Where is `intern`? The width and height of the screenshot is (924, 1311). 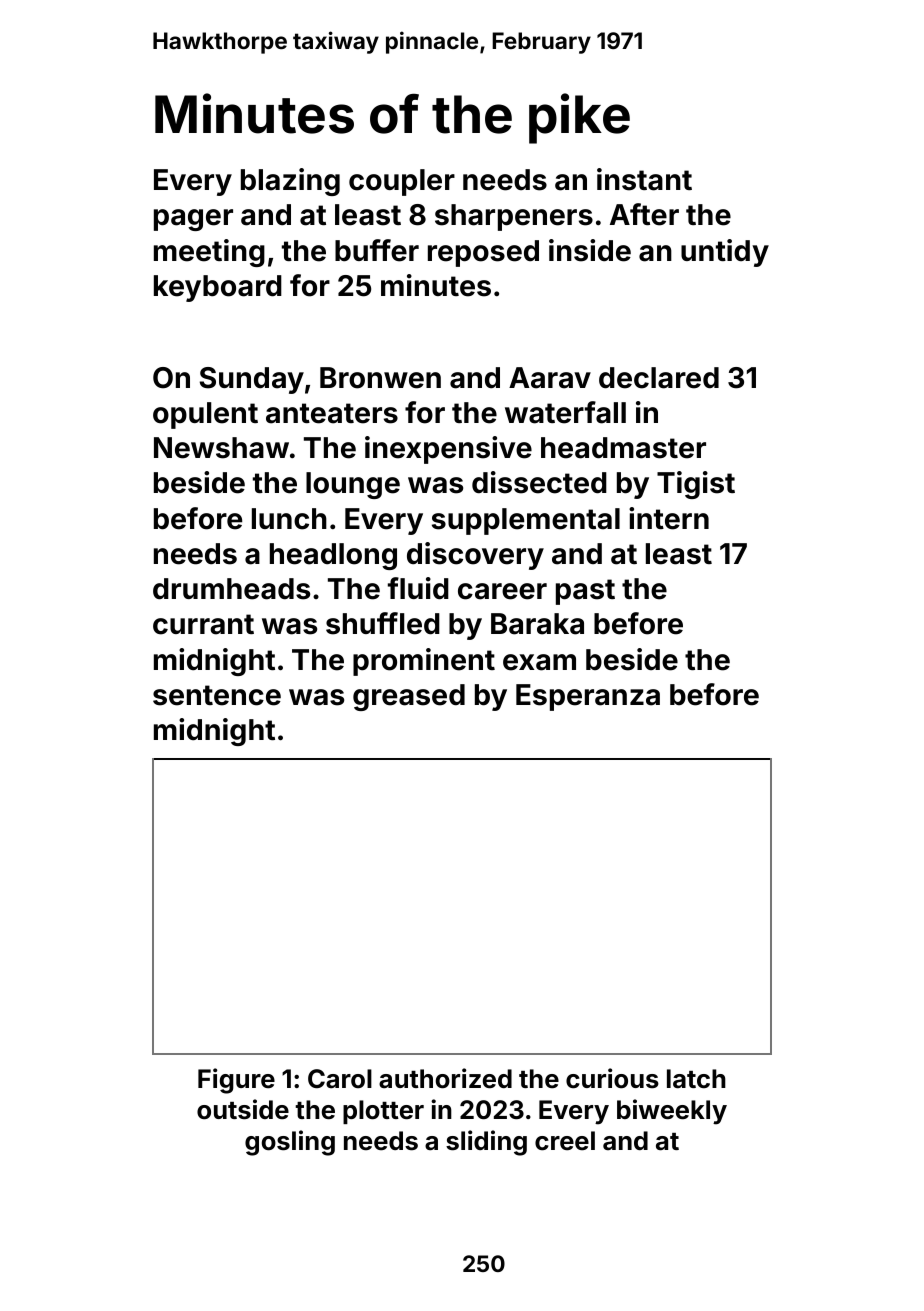 intern is located at coordinates (669, 518).
